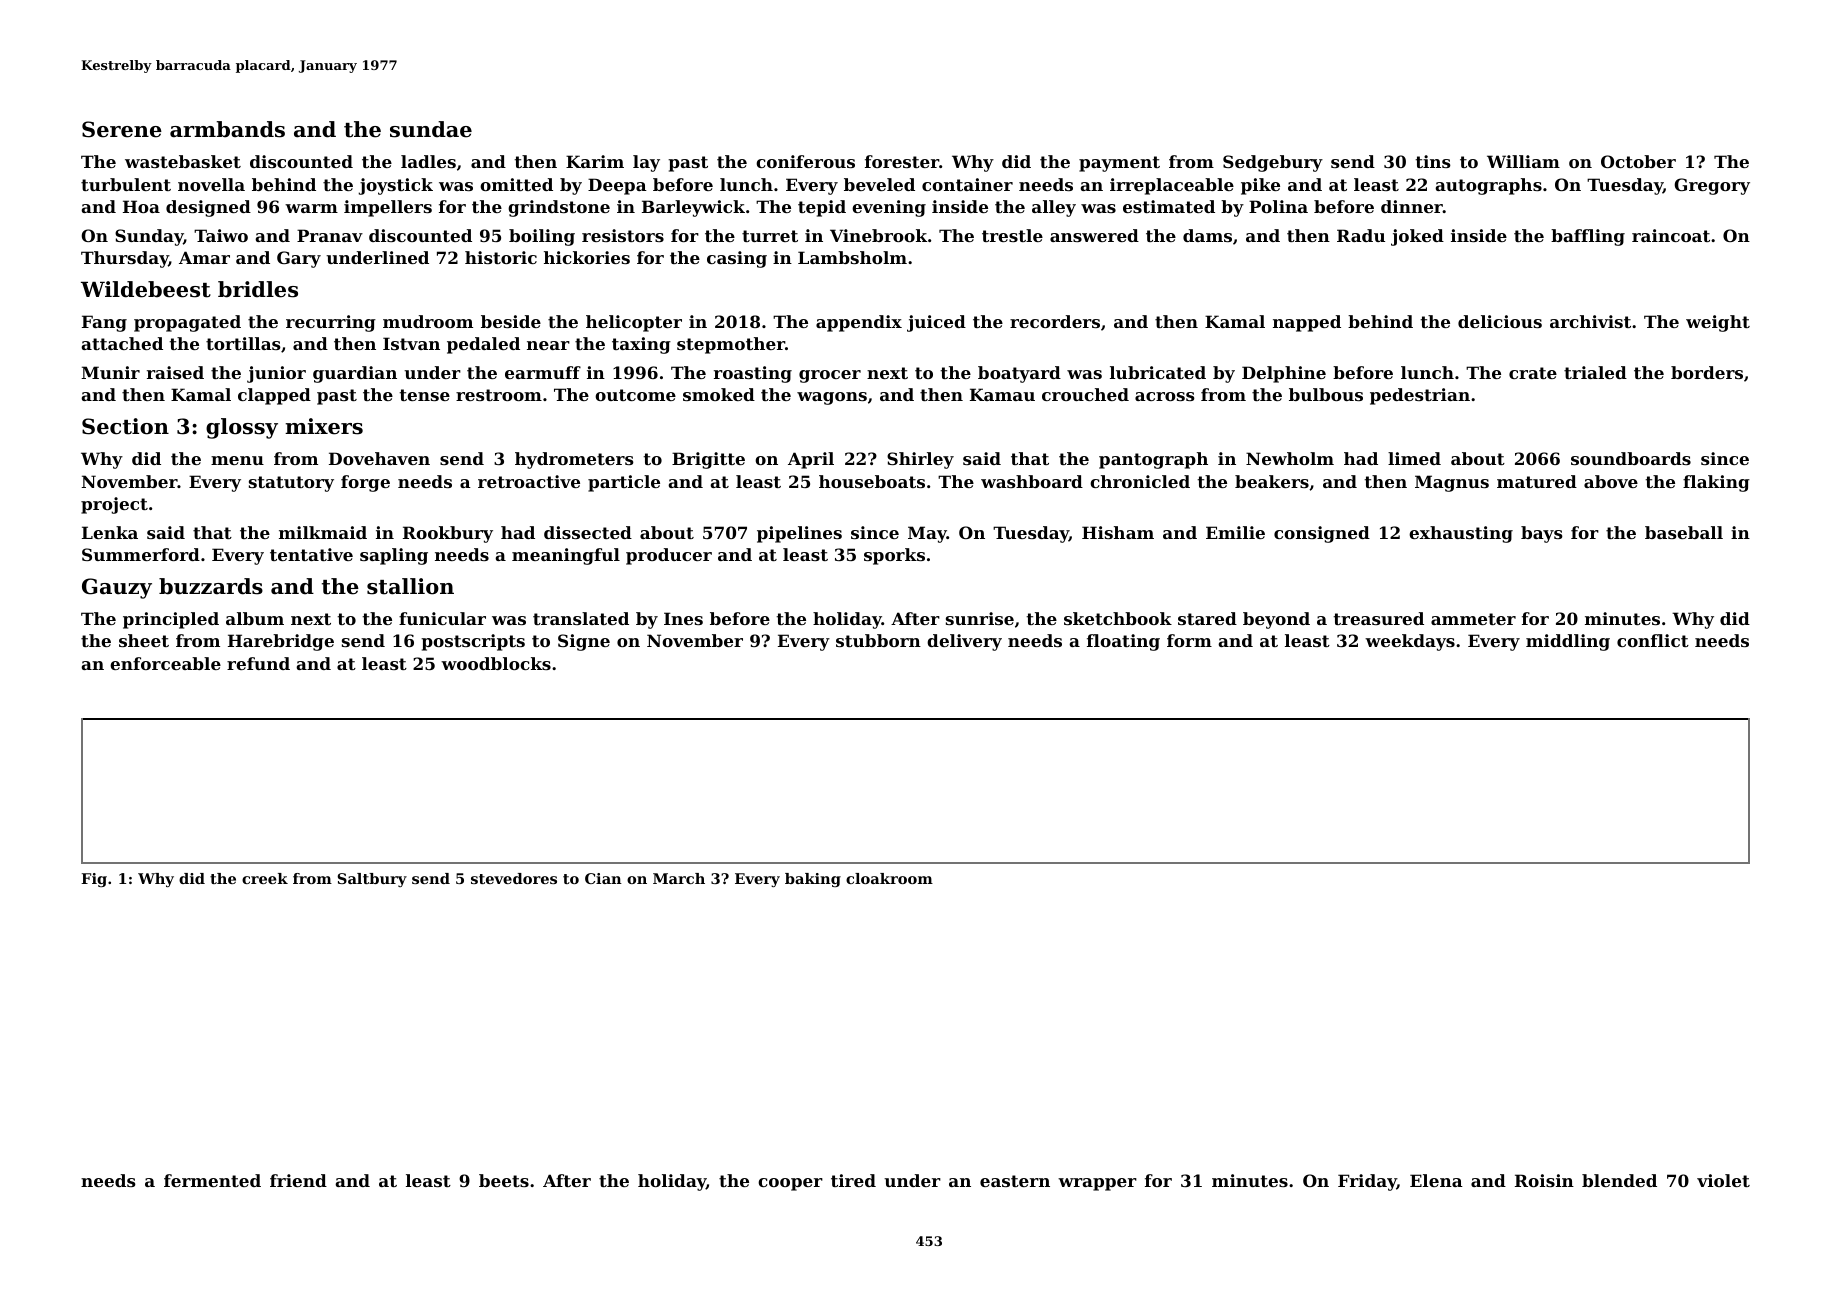 This screenshot has height=1294, width=1831. What do you see at coordinates (679, 878) in the screenshot?
I see `March` at bounding box center [679, 878].
